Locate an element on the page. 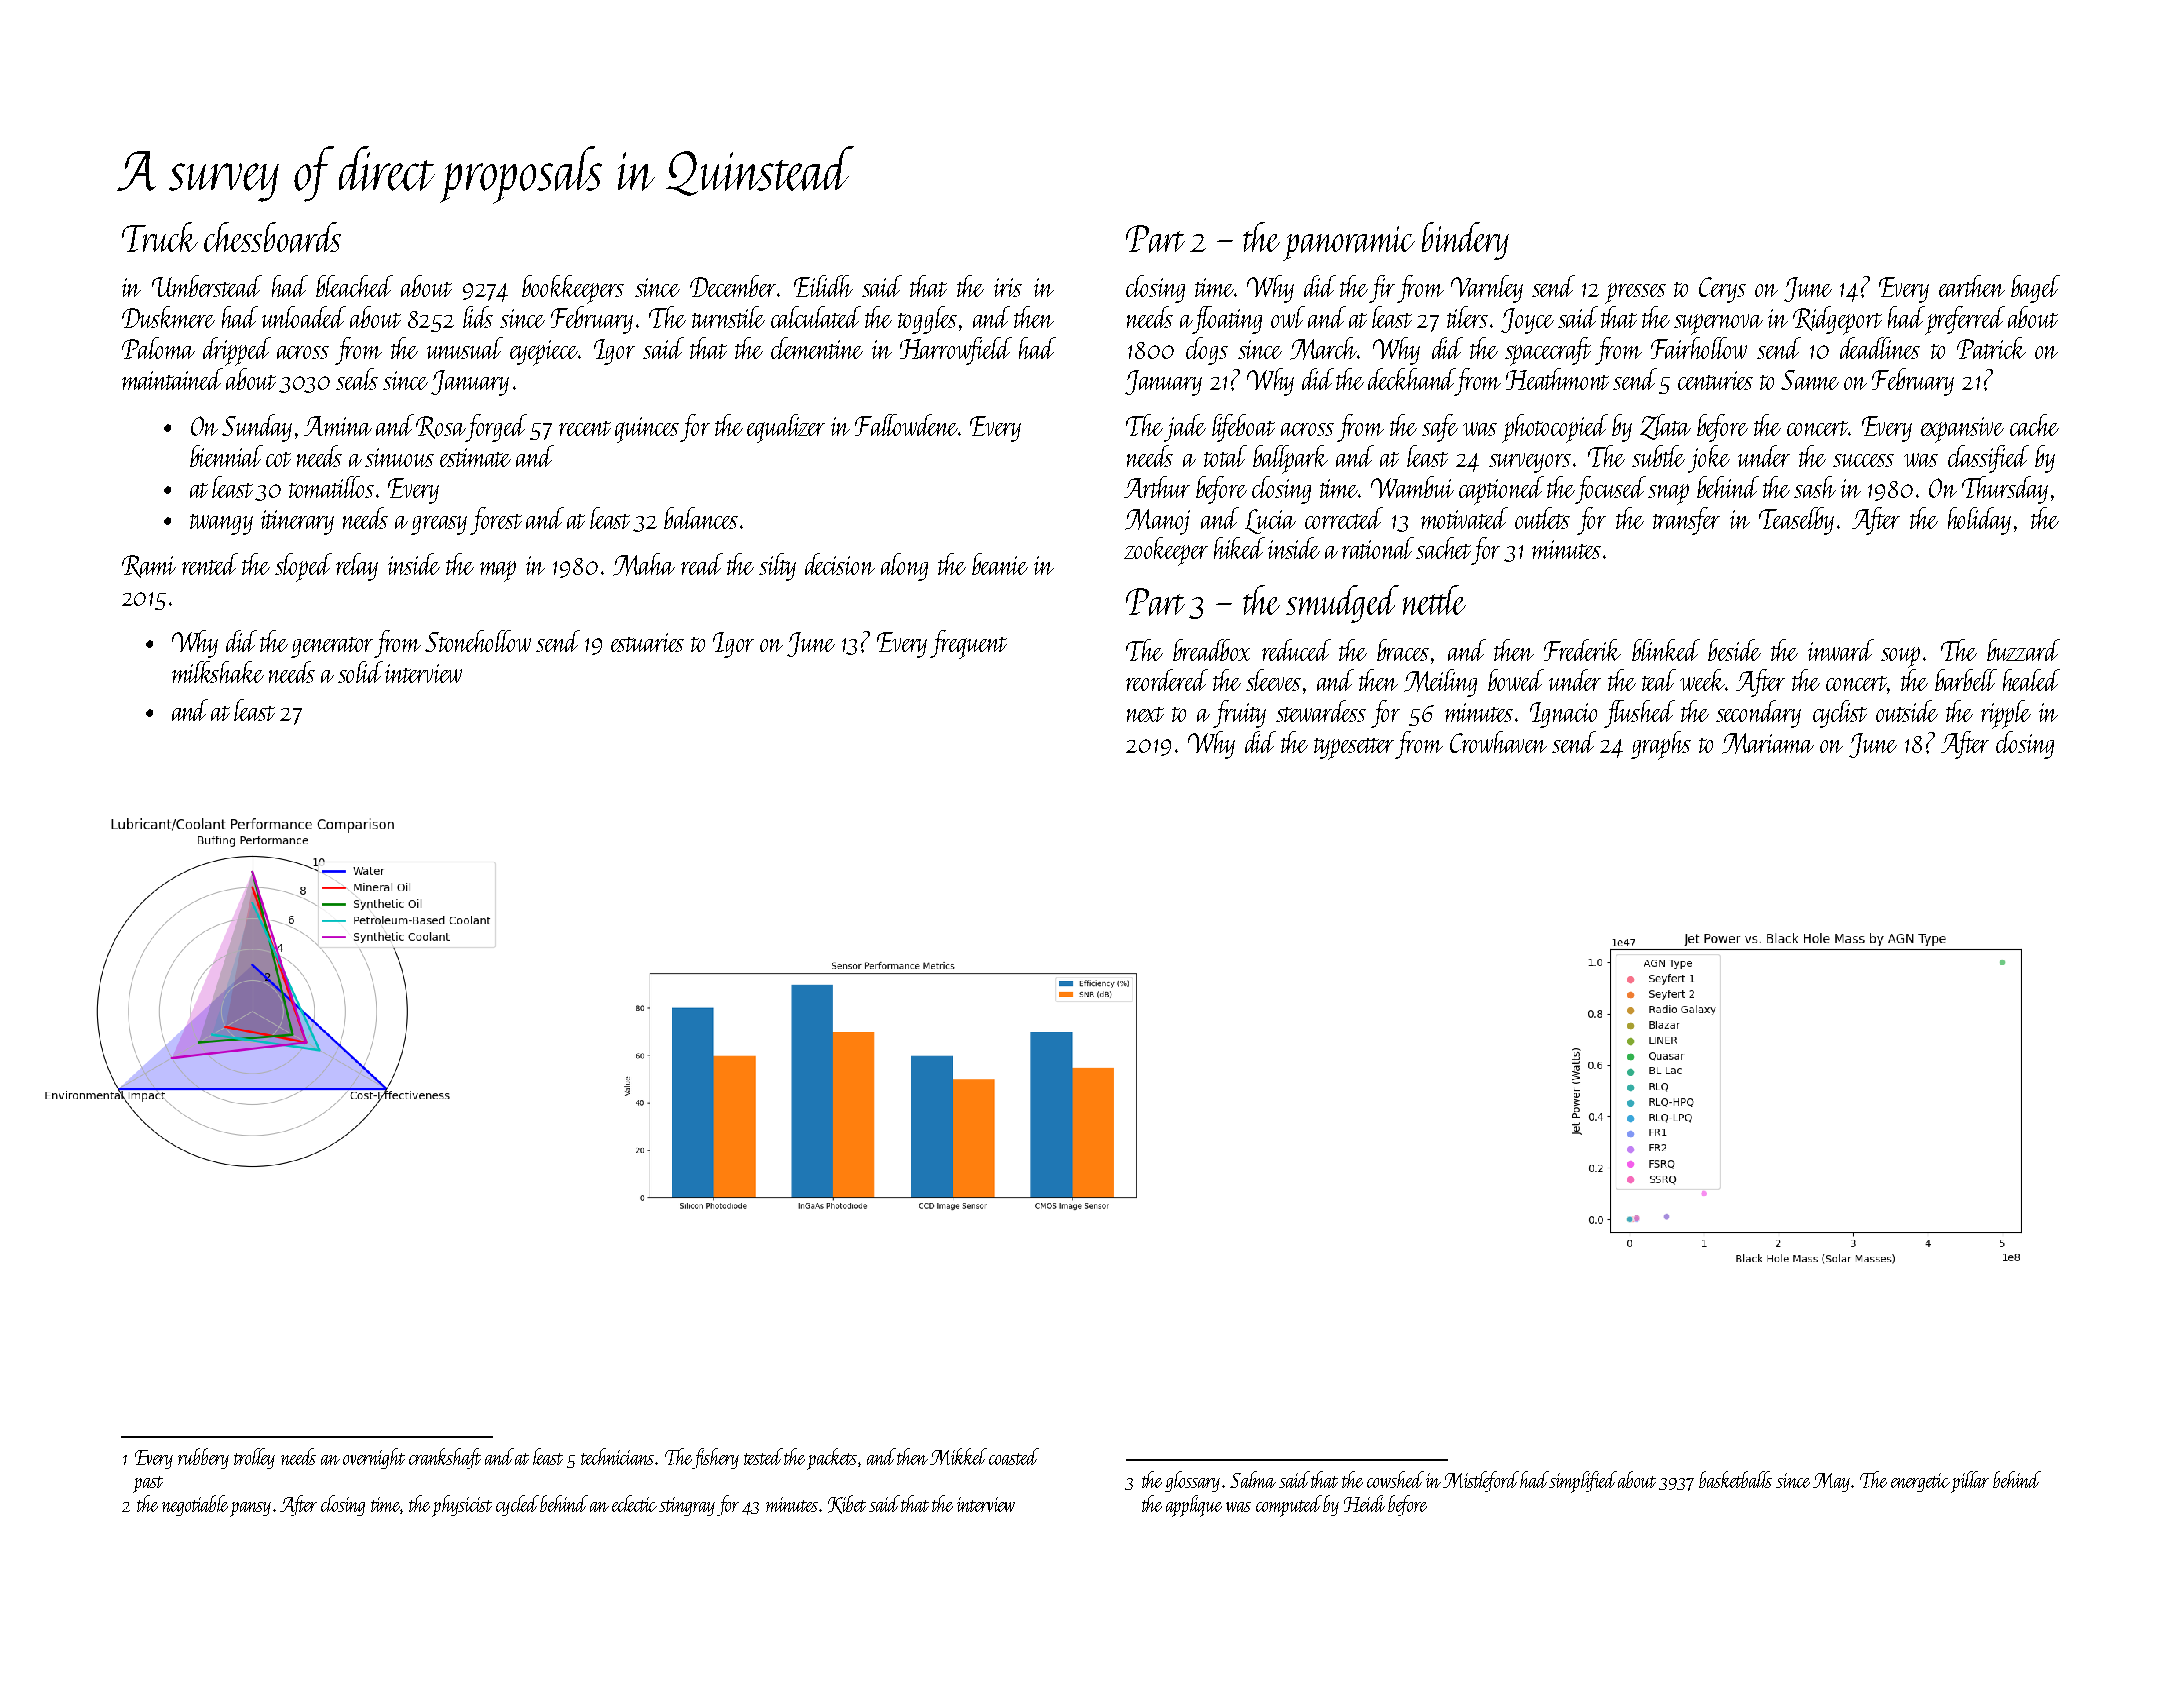 Image resolution: width=2178 pixels, height=1683 pixels. Heidi is located at coordinates (1364, 1503).
